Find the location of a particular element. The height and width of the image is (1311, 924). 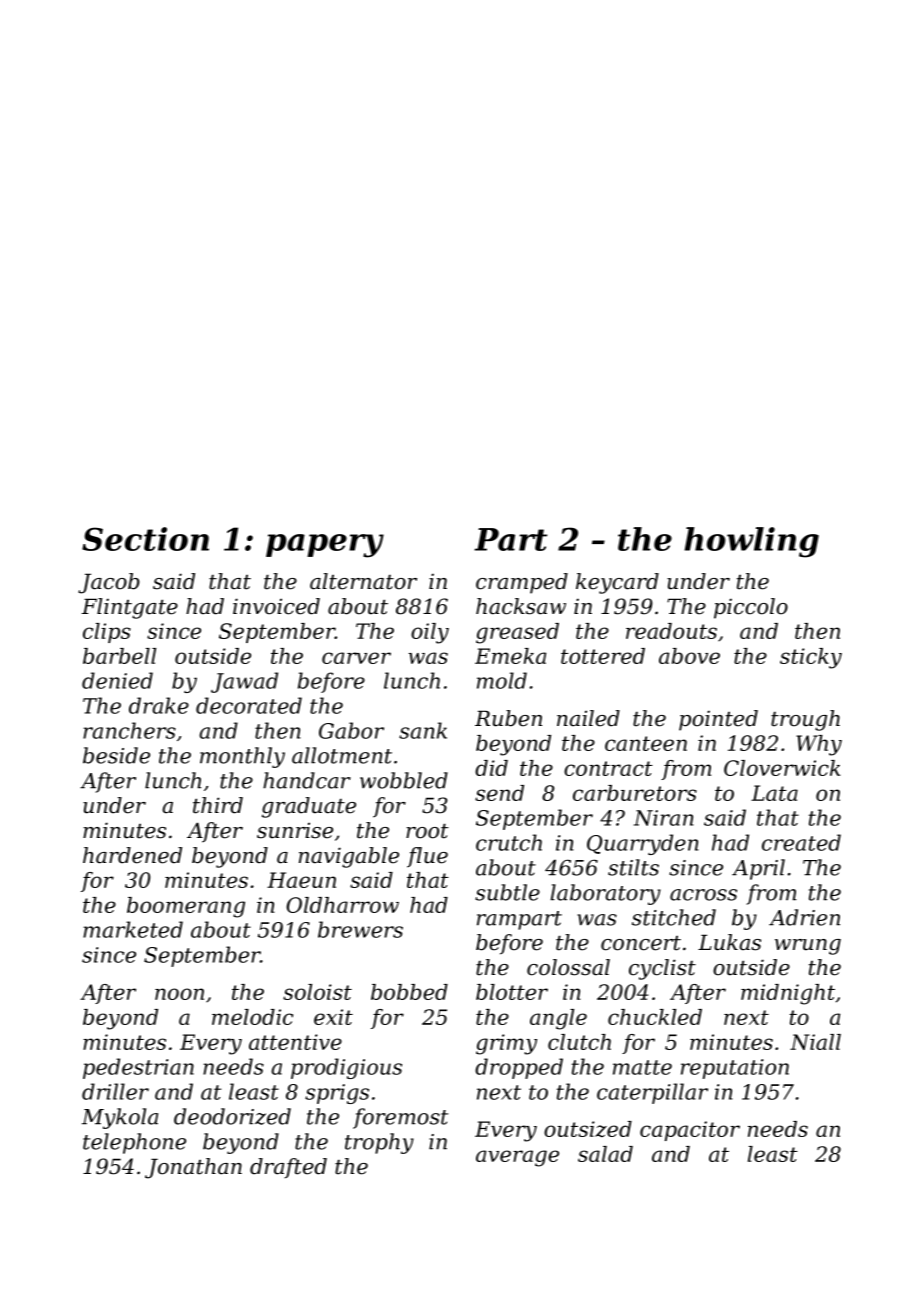

crutch is located at coordinates (509, 842).
